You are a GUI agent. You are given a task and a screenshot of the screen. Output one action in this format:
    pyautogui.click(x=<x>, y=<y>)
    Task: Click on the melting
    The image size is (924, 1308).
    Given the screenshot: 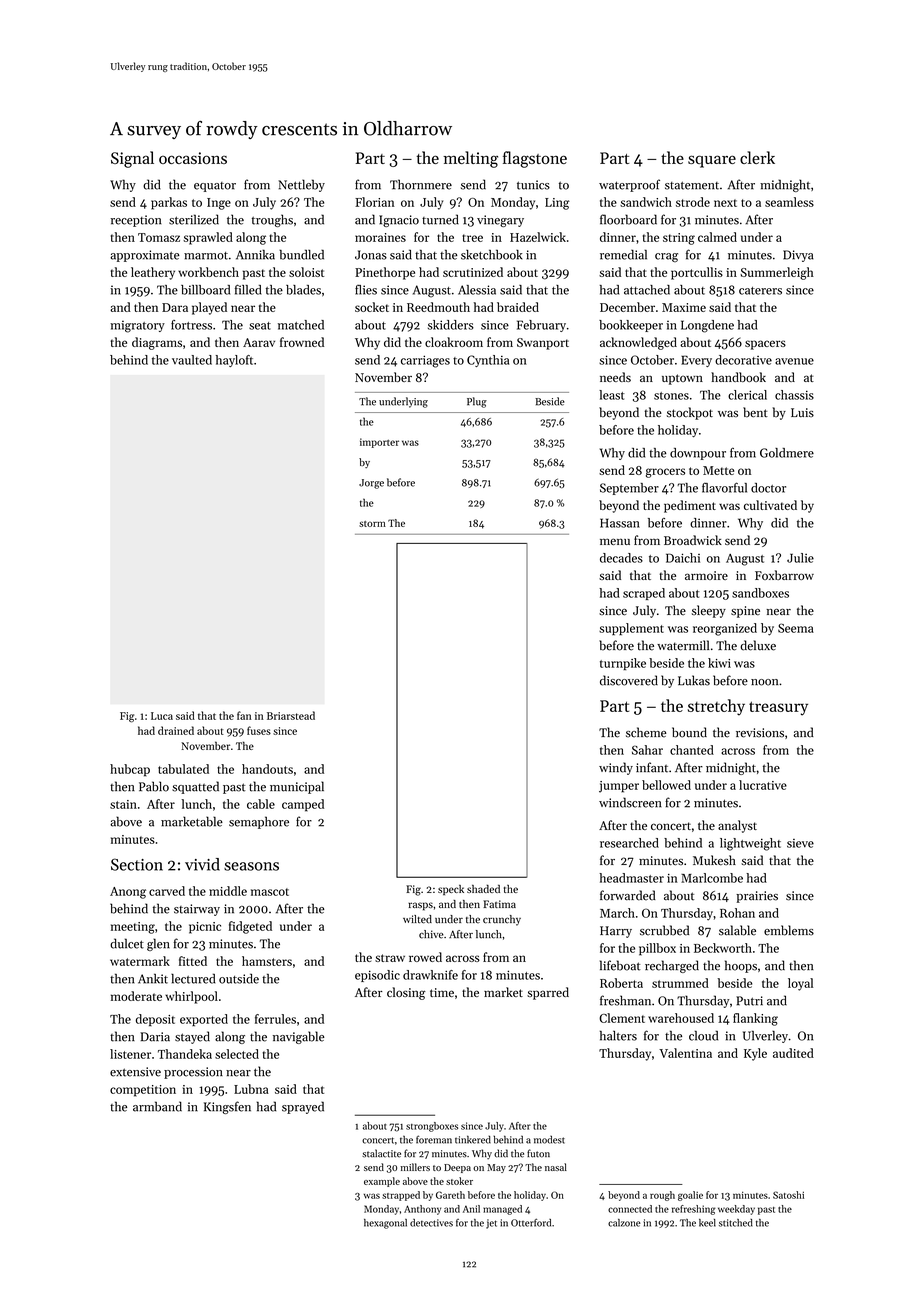 What is the action you would take?
    pyautogui.click(x=470, y=159)
